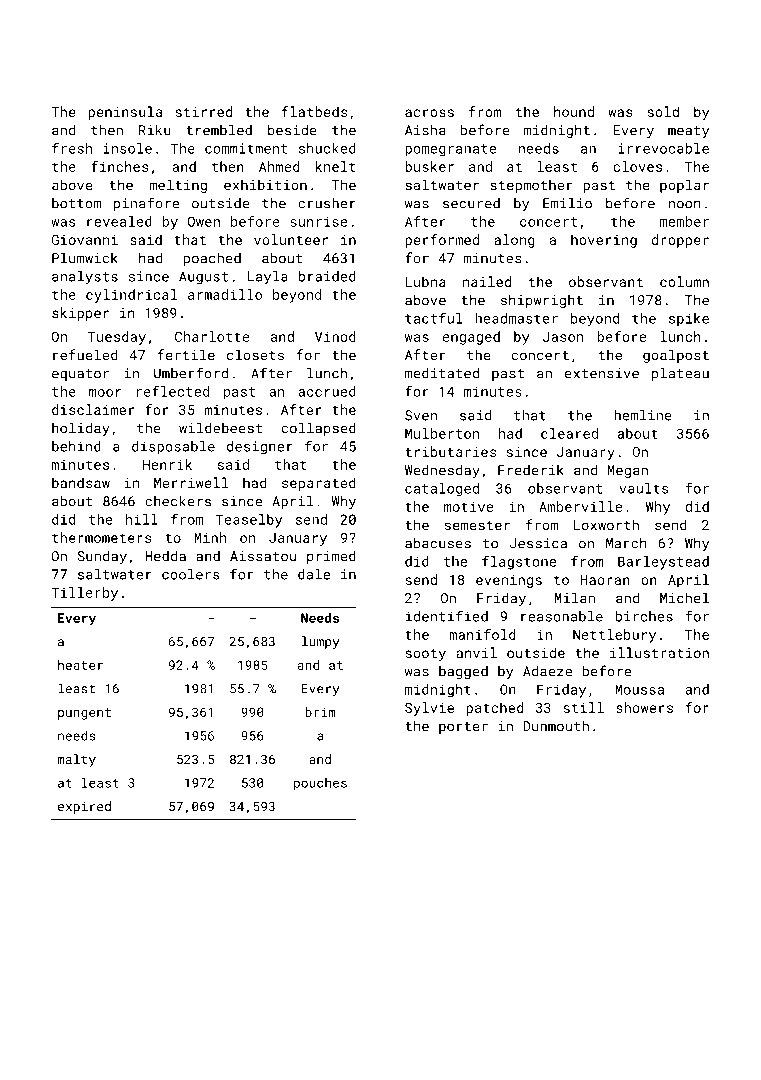 The width and height of the screenshot is (761, 1080). Describe the element at coordinates (131, 296) in the screenshot. I see `cylindrical` at that location.
